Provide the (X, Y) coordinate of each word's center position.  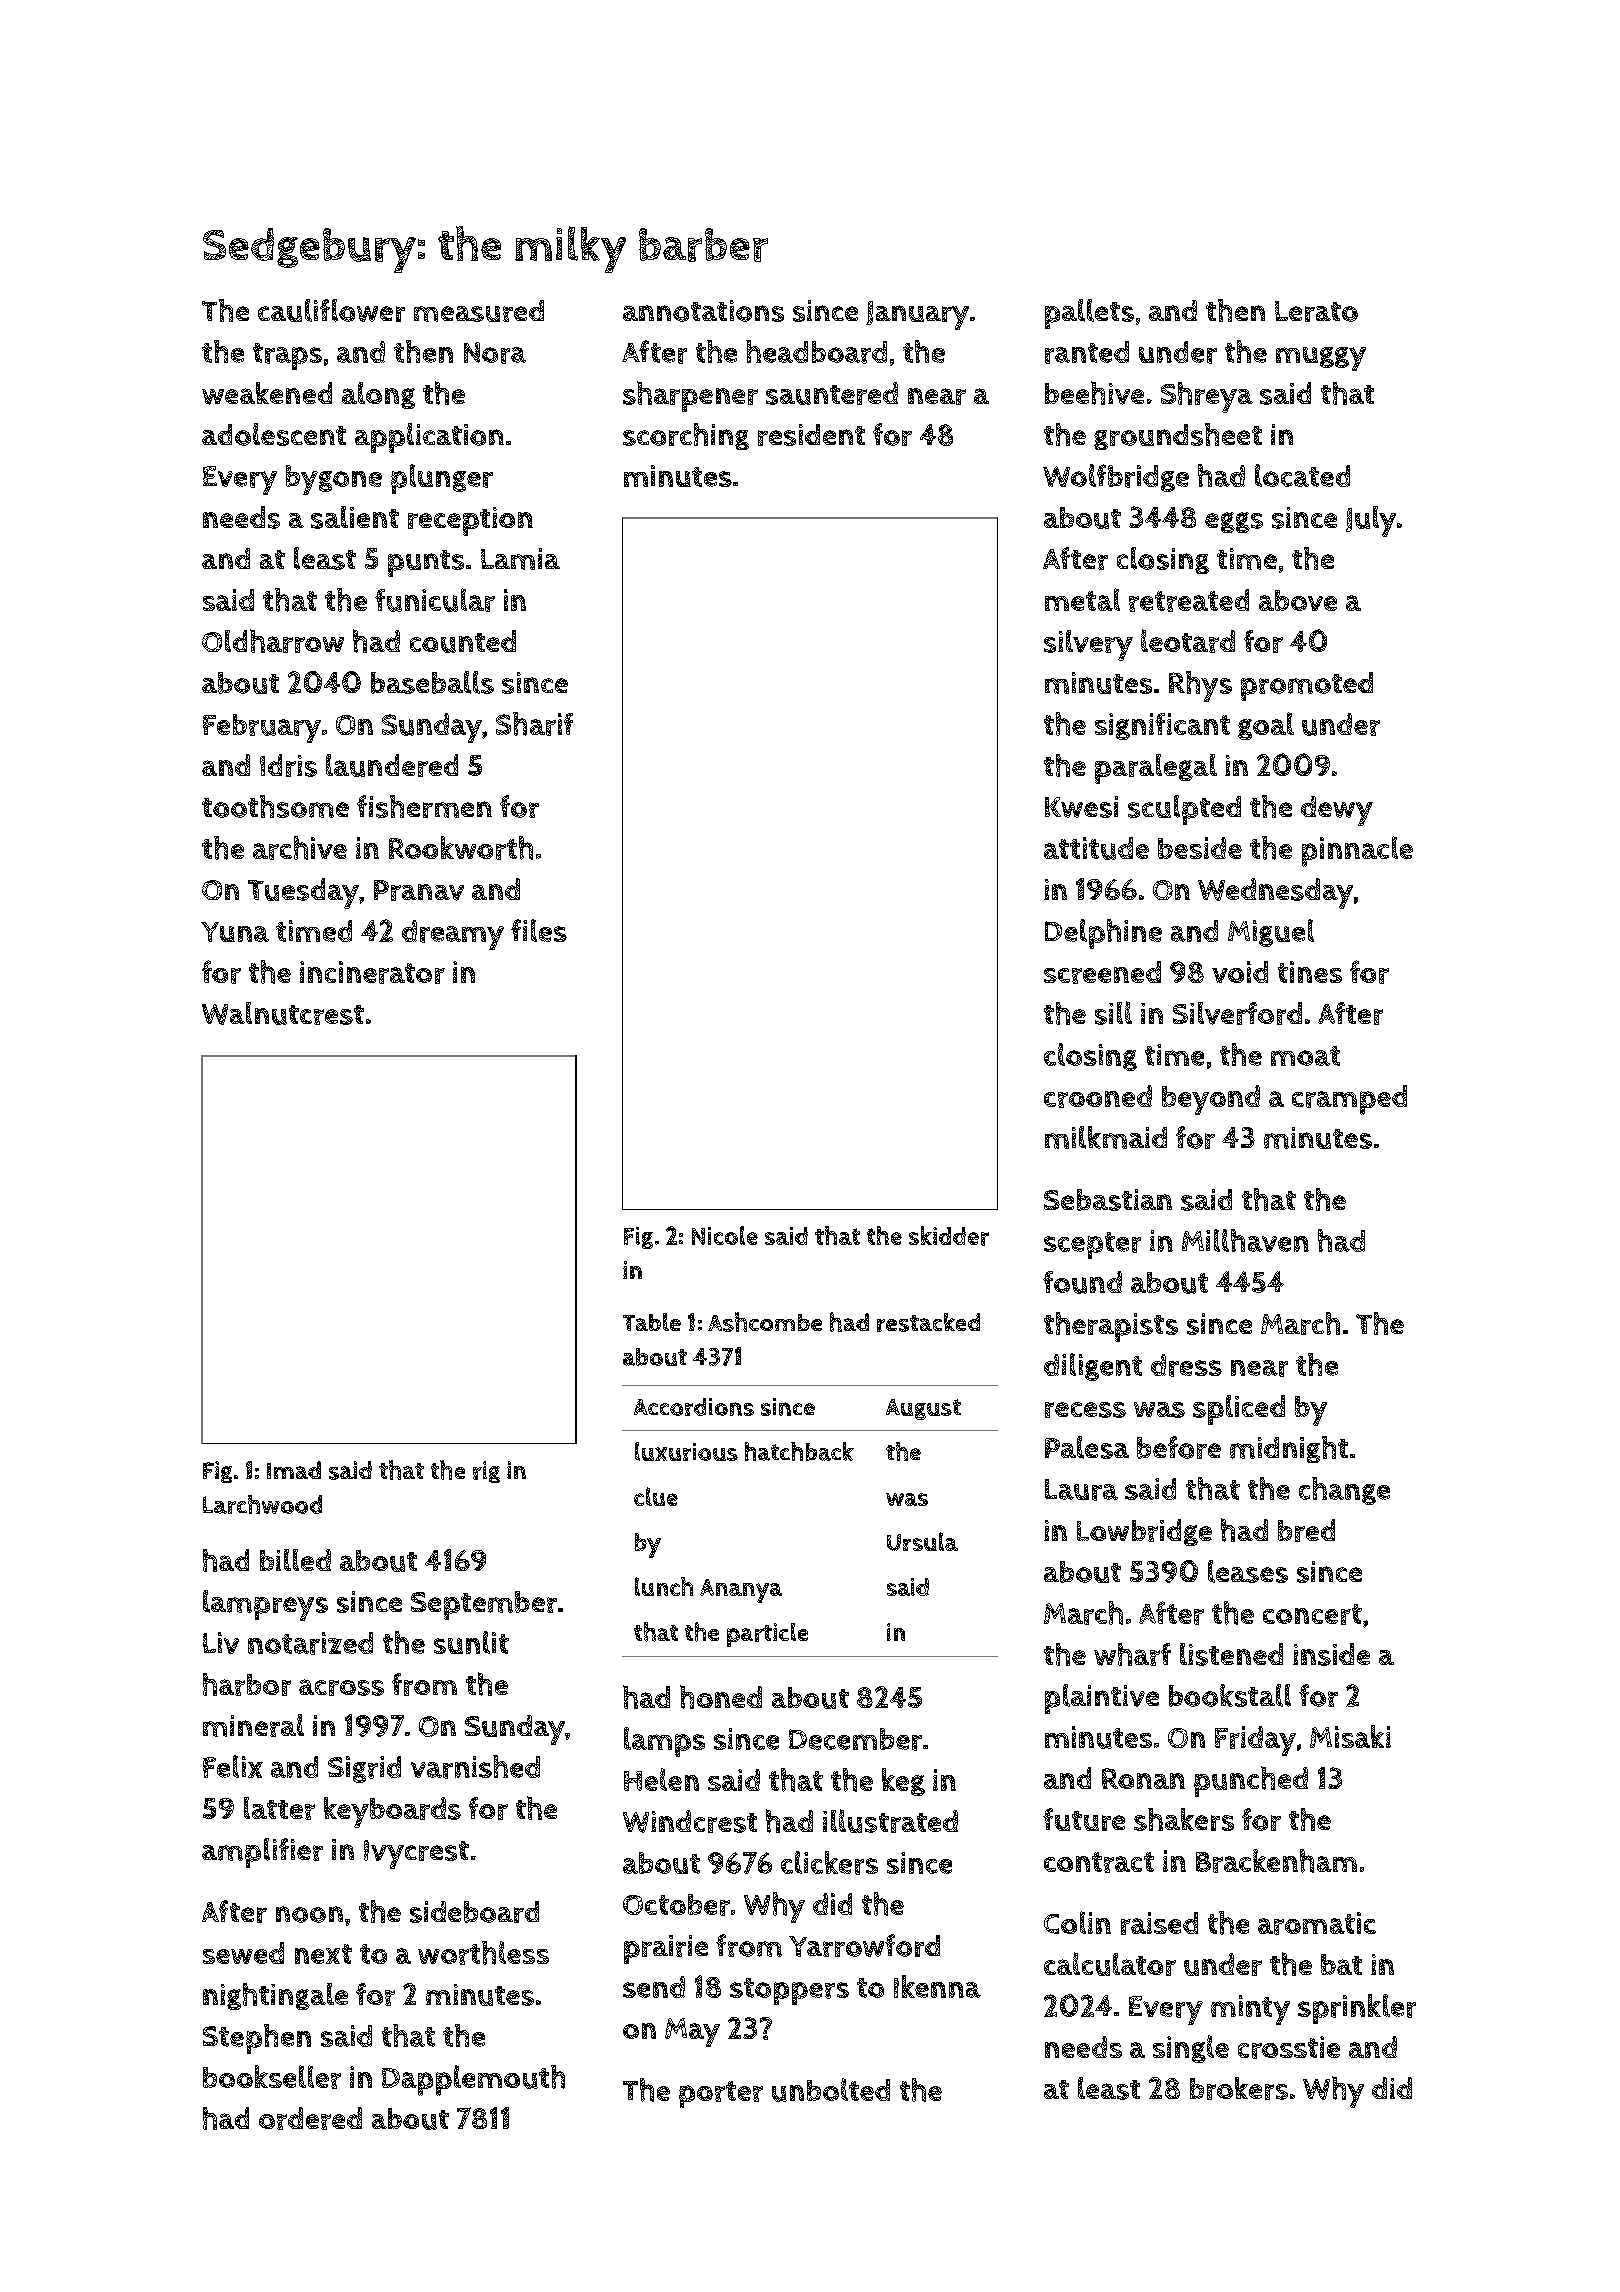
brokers (1239, 2088)
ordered (310, 2118)
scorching (686, 436)
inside (1331, 1654)
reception (470, 521)
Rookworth (461, 848)
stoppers (789, 1991)
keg (903, 1782)
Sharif (534, 724)
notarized (310, 1643)
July (1371, 521)
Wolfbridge (1116, 478)
